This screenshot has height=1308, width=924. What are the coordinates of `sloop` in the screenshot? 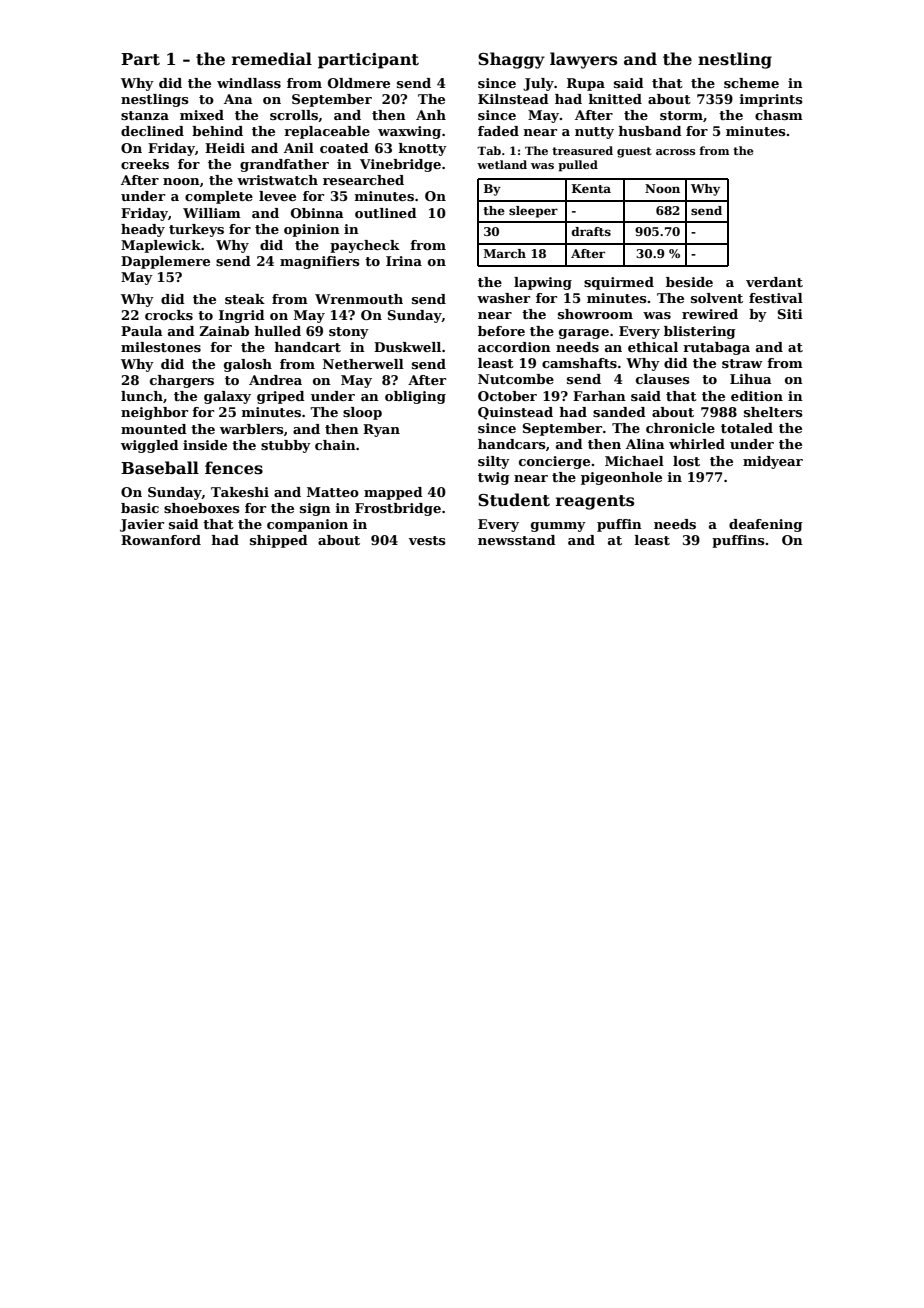 It's located at (362, 413).
